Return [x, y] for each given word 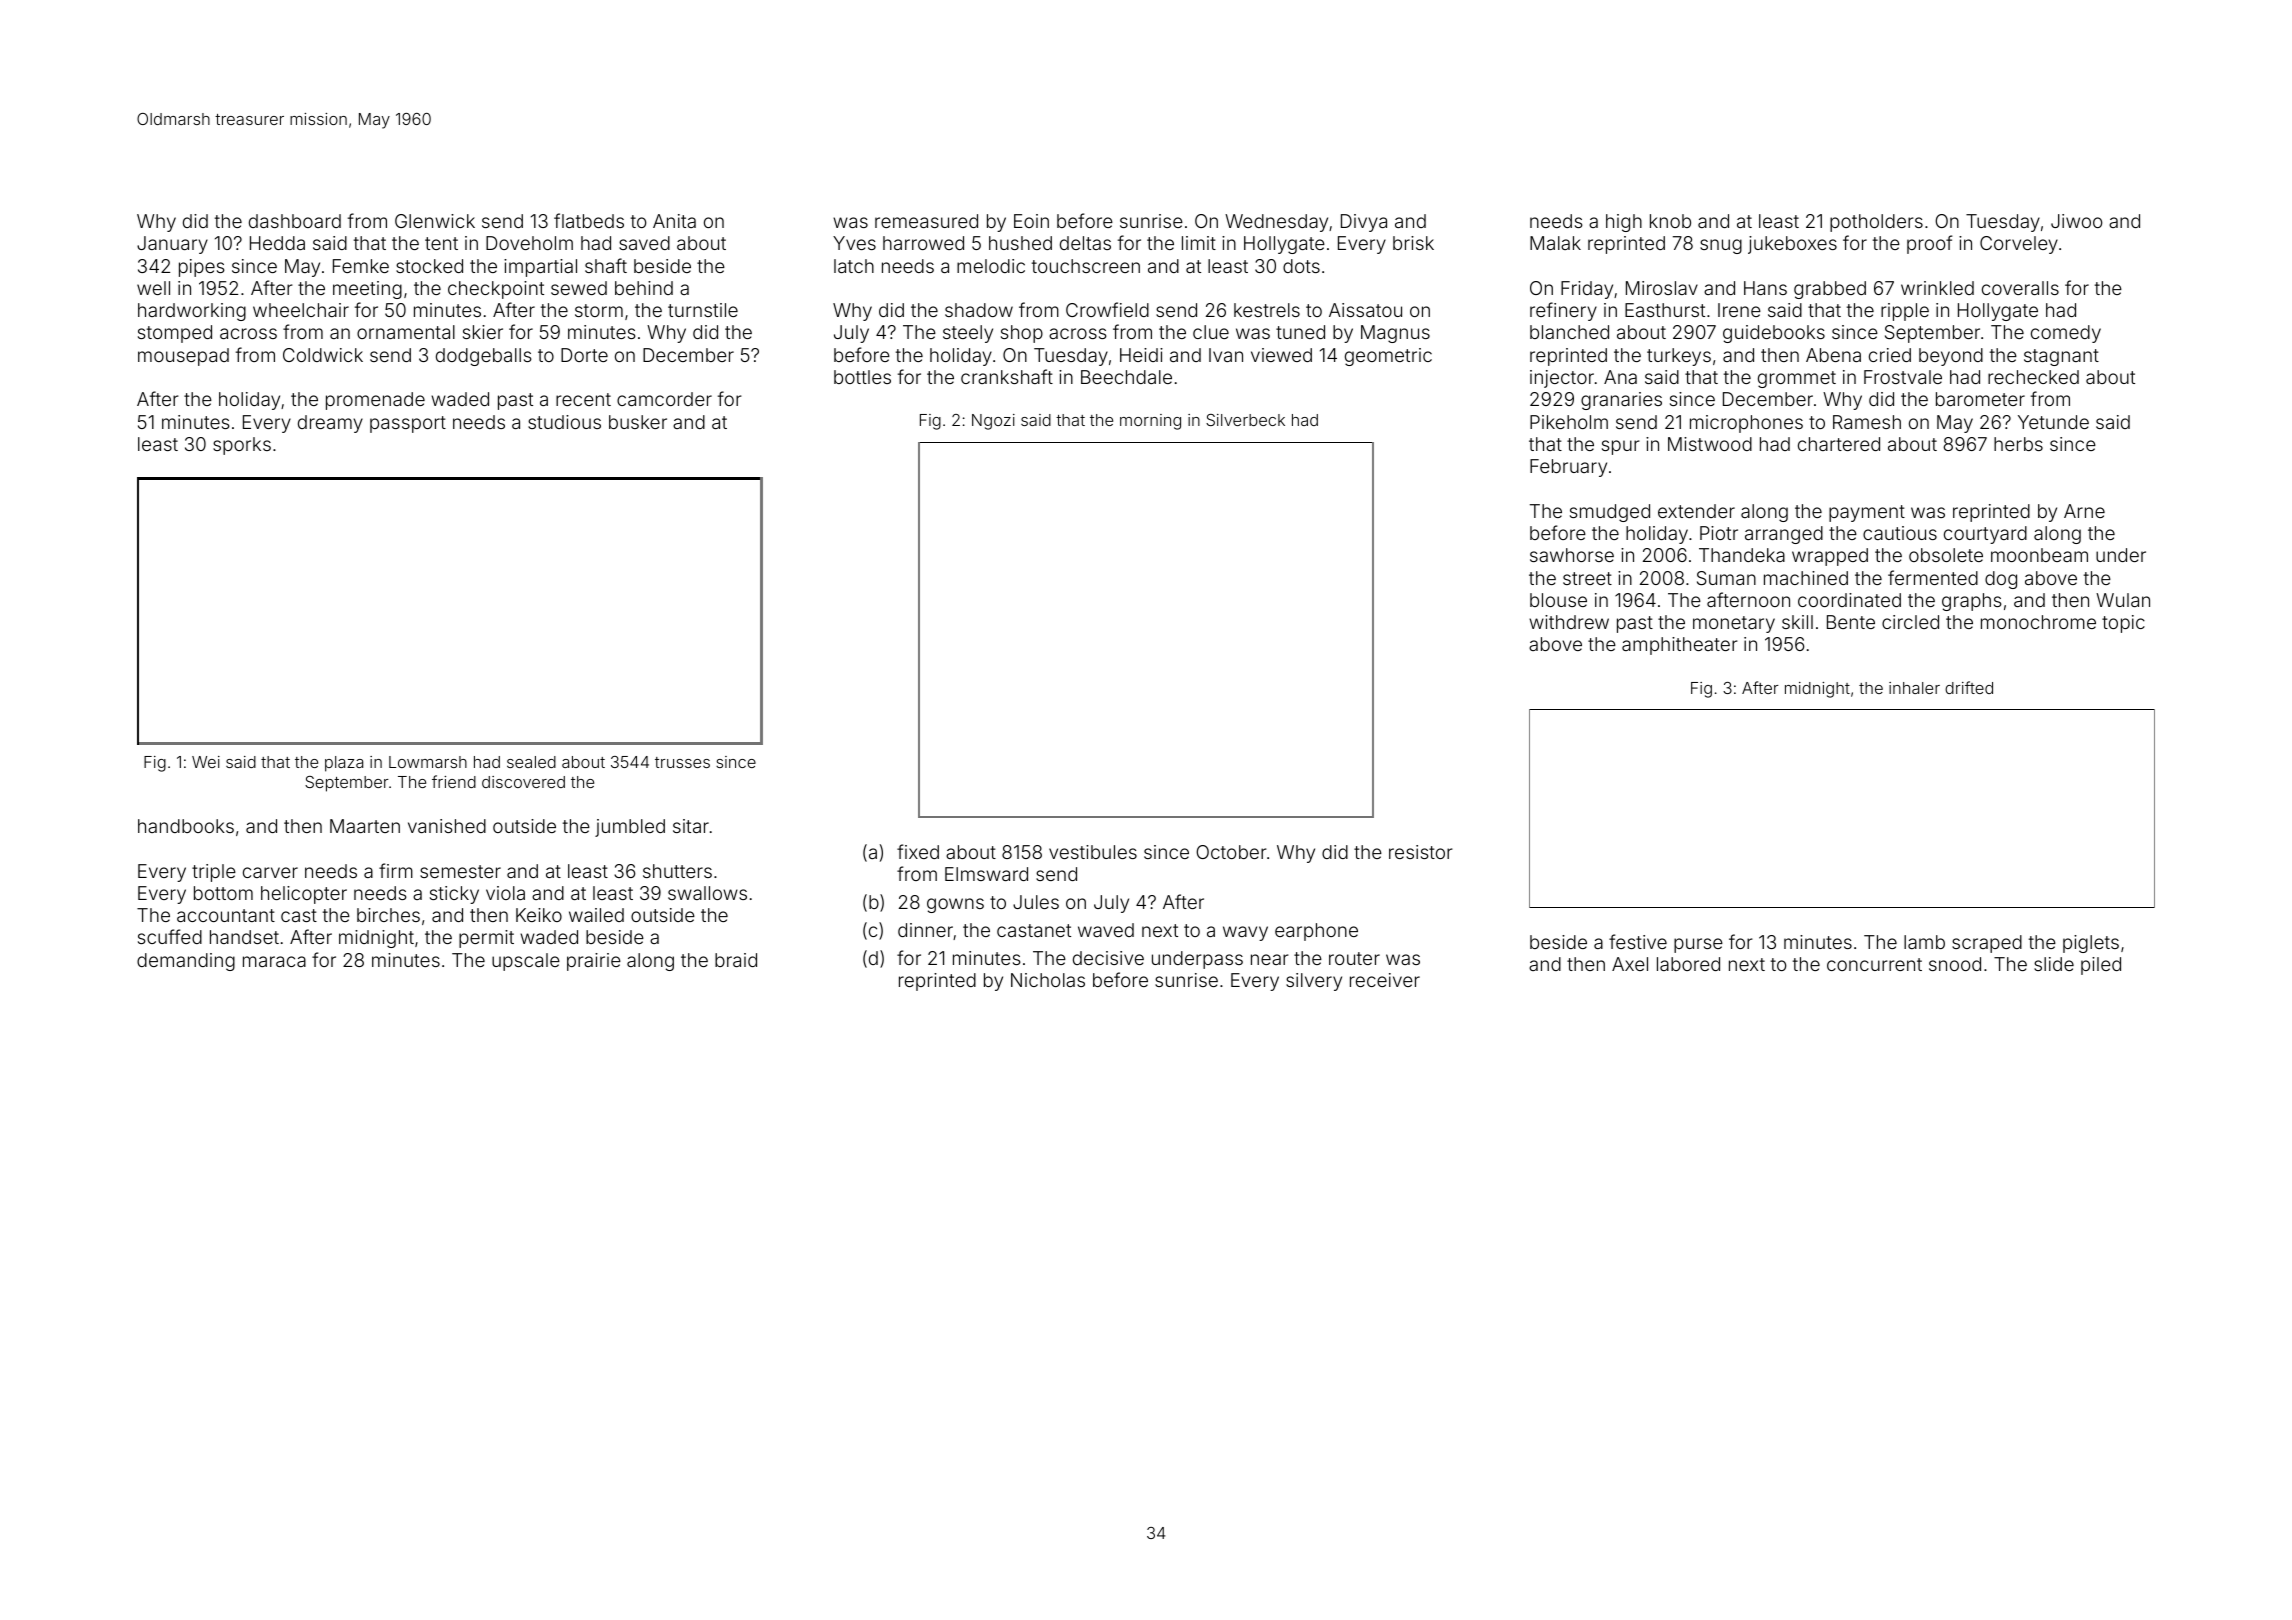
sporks [242, 446]
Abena [1833, 355]
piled [2101, 966]
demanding [186, 962]
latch [854, 266]
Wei [206, 762]
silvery [1314, 982]
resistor [1421, 852]
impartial [540, 268]
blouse [1558, 600]
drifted [1969, 687]
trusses [682, 762]
